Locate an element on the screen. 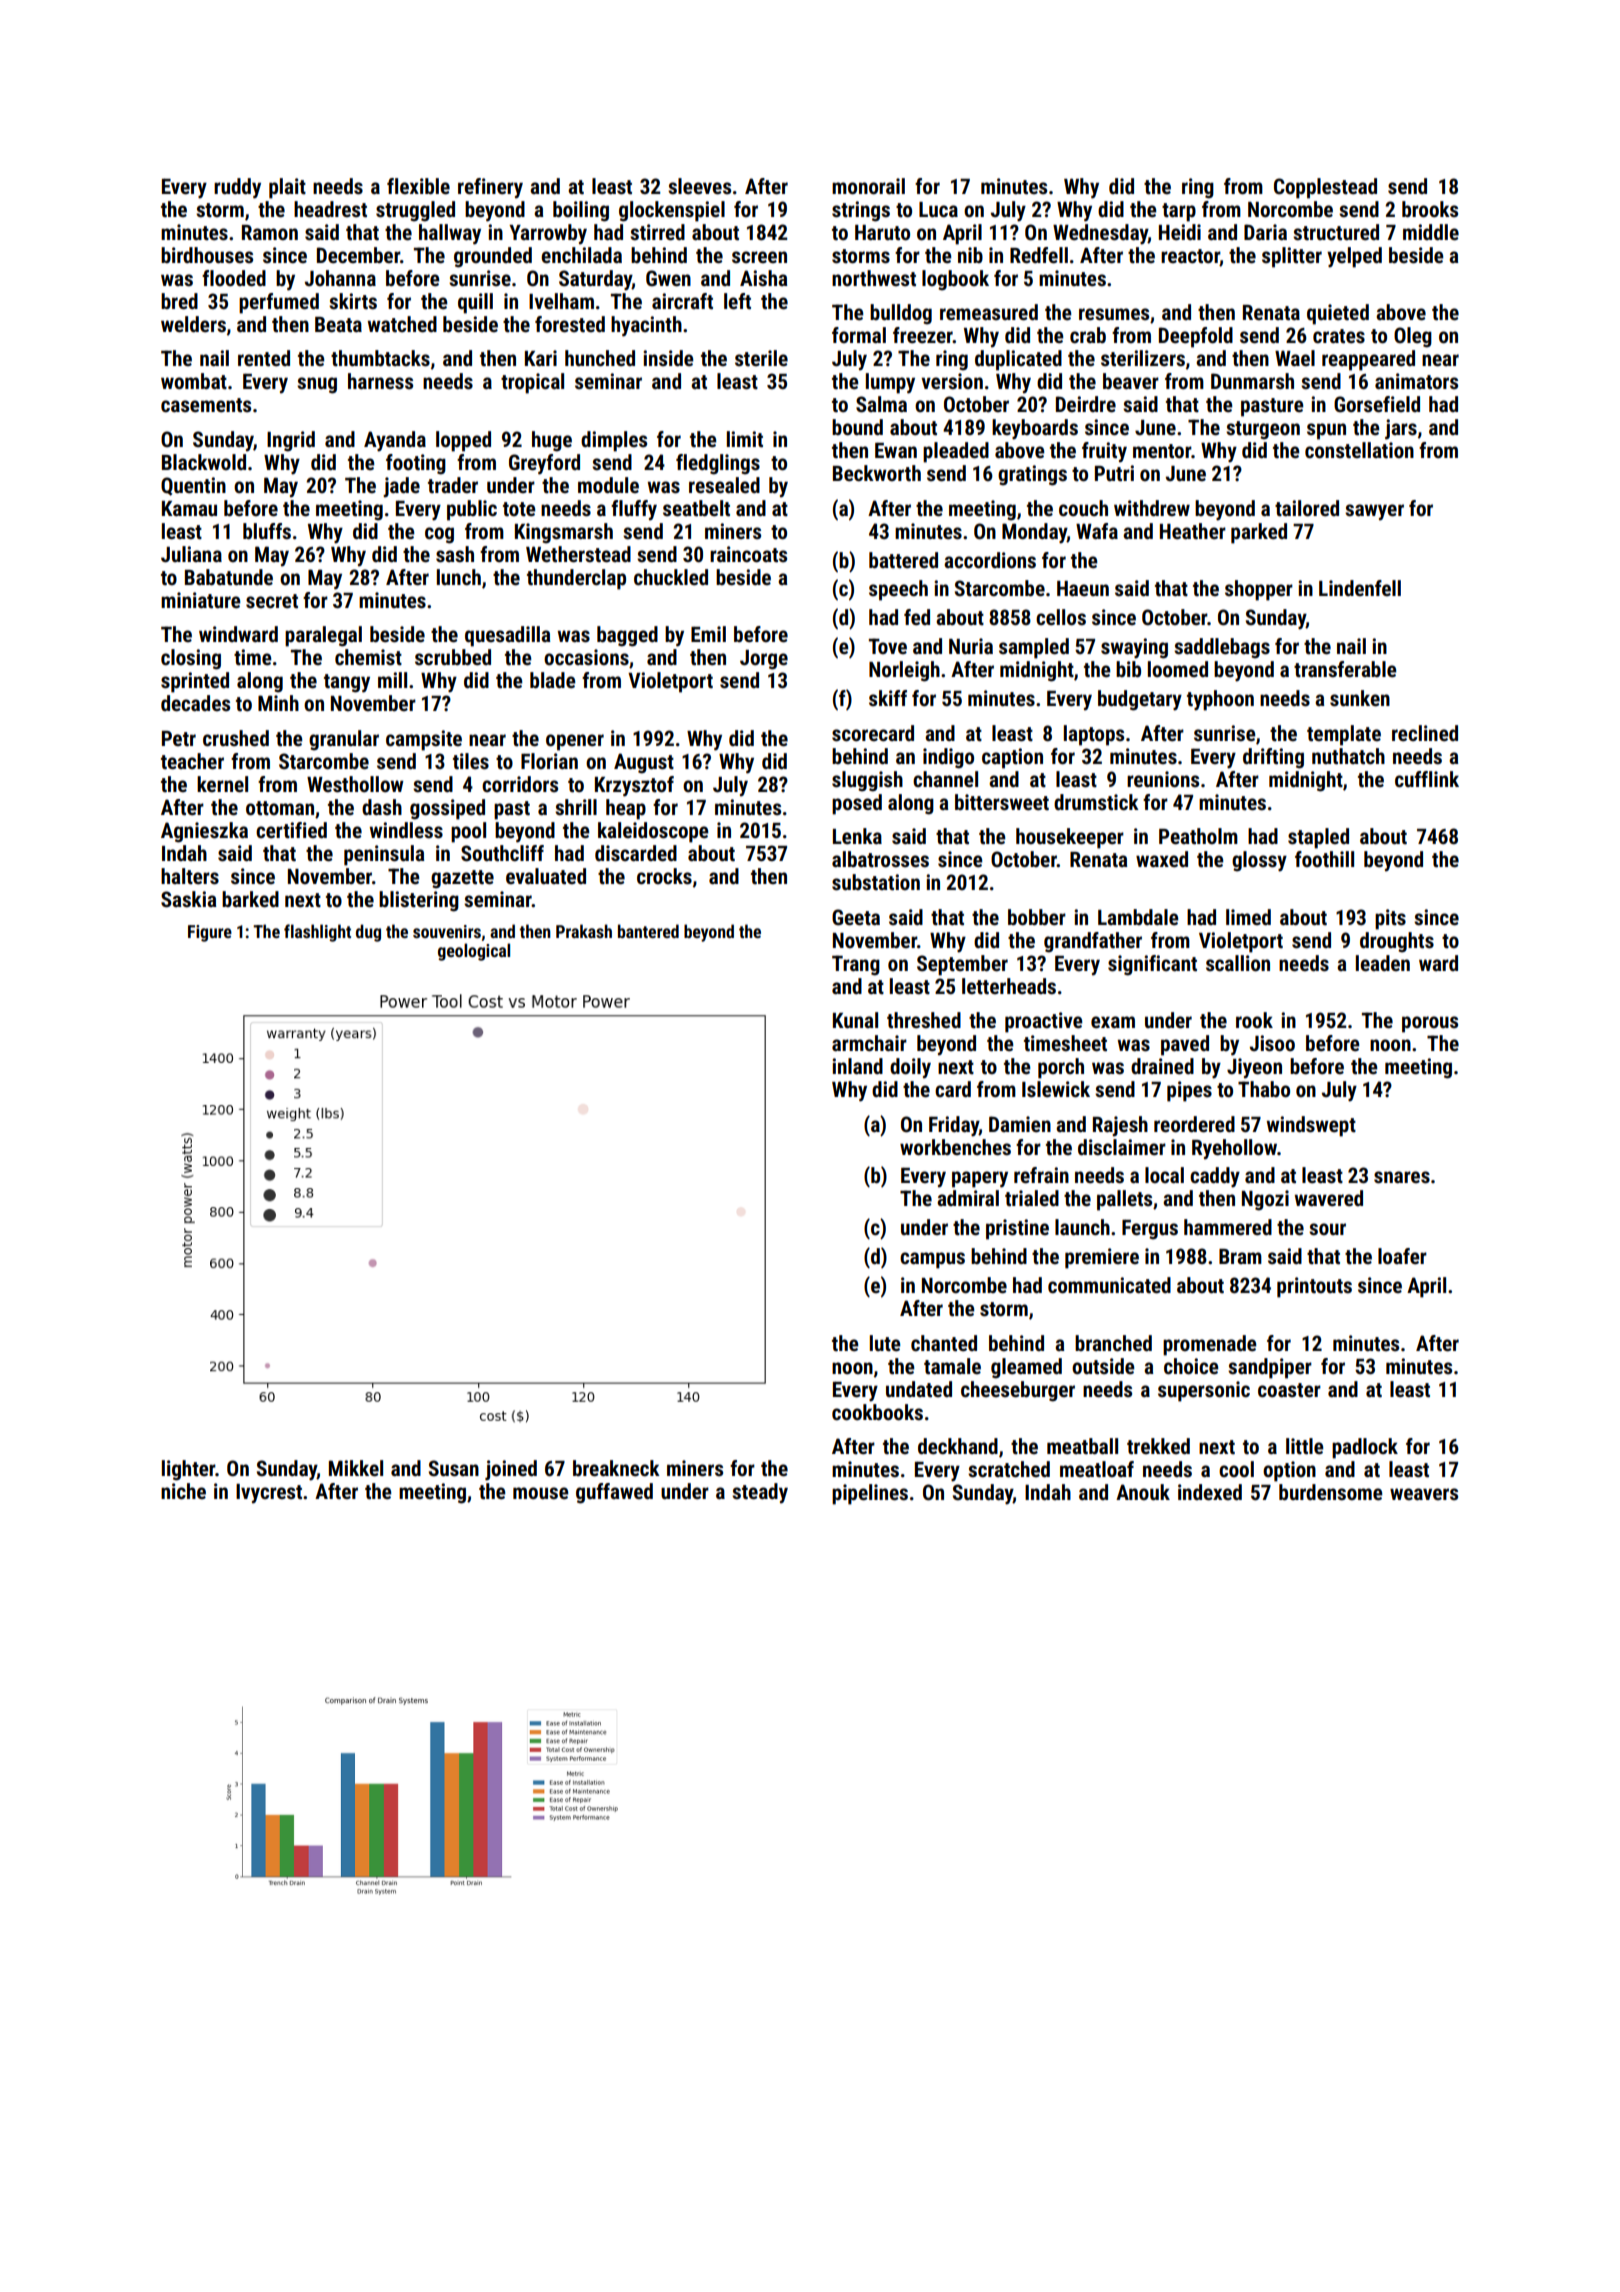 Image resolution: width=1620 pixels, height=2292 pixels. Johanna is located at coordinates (340, 278).
